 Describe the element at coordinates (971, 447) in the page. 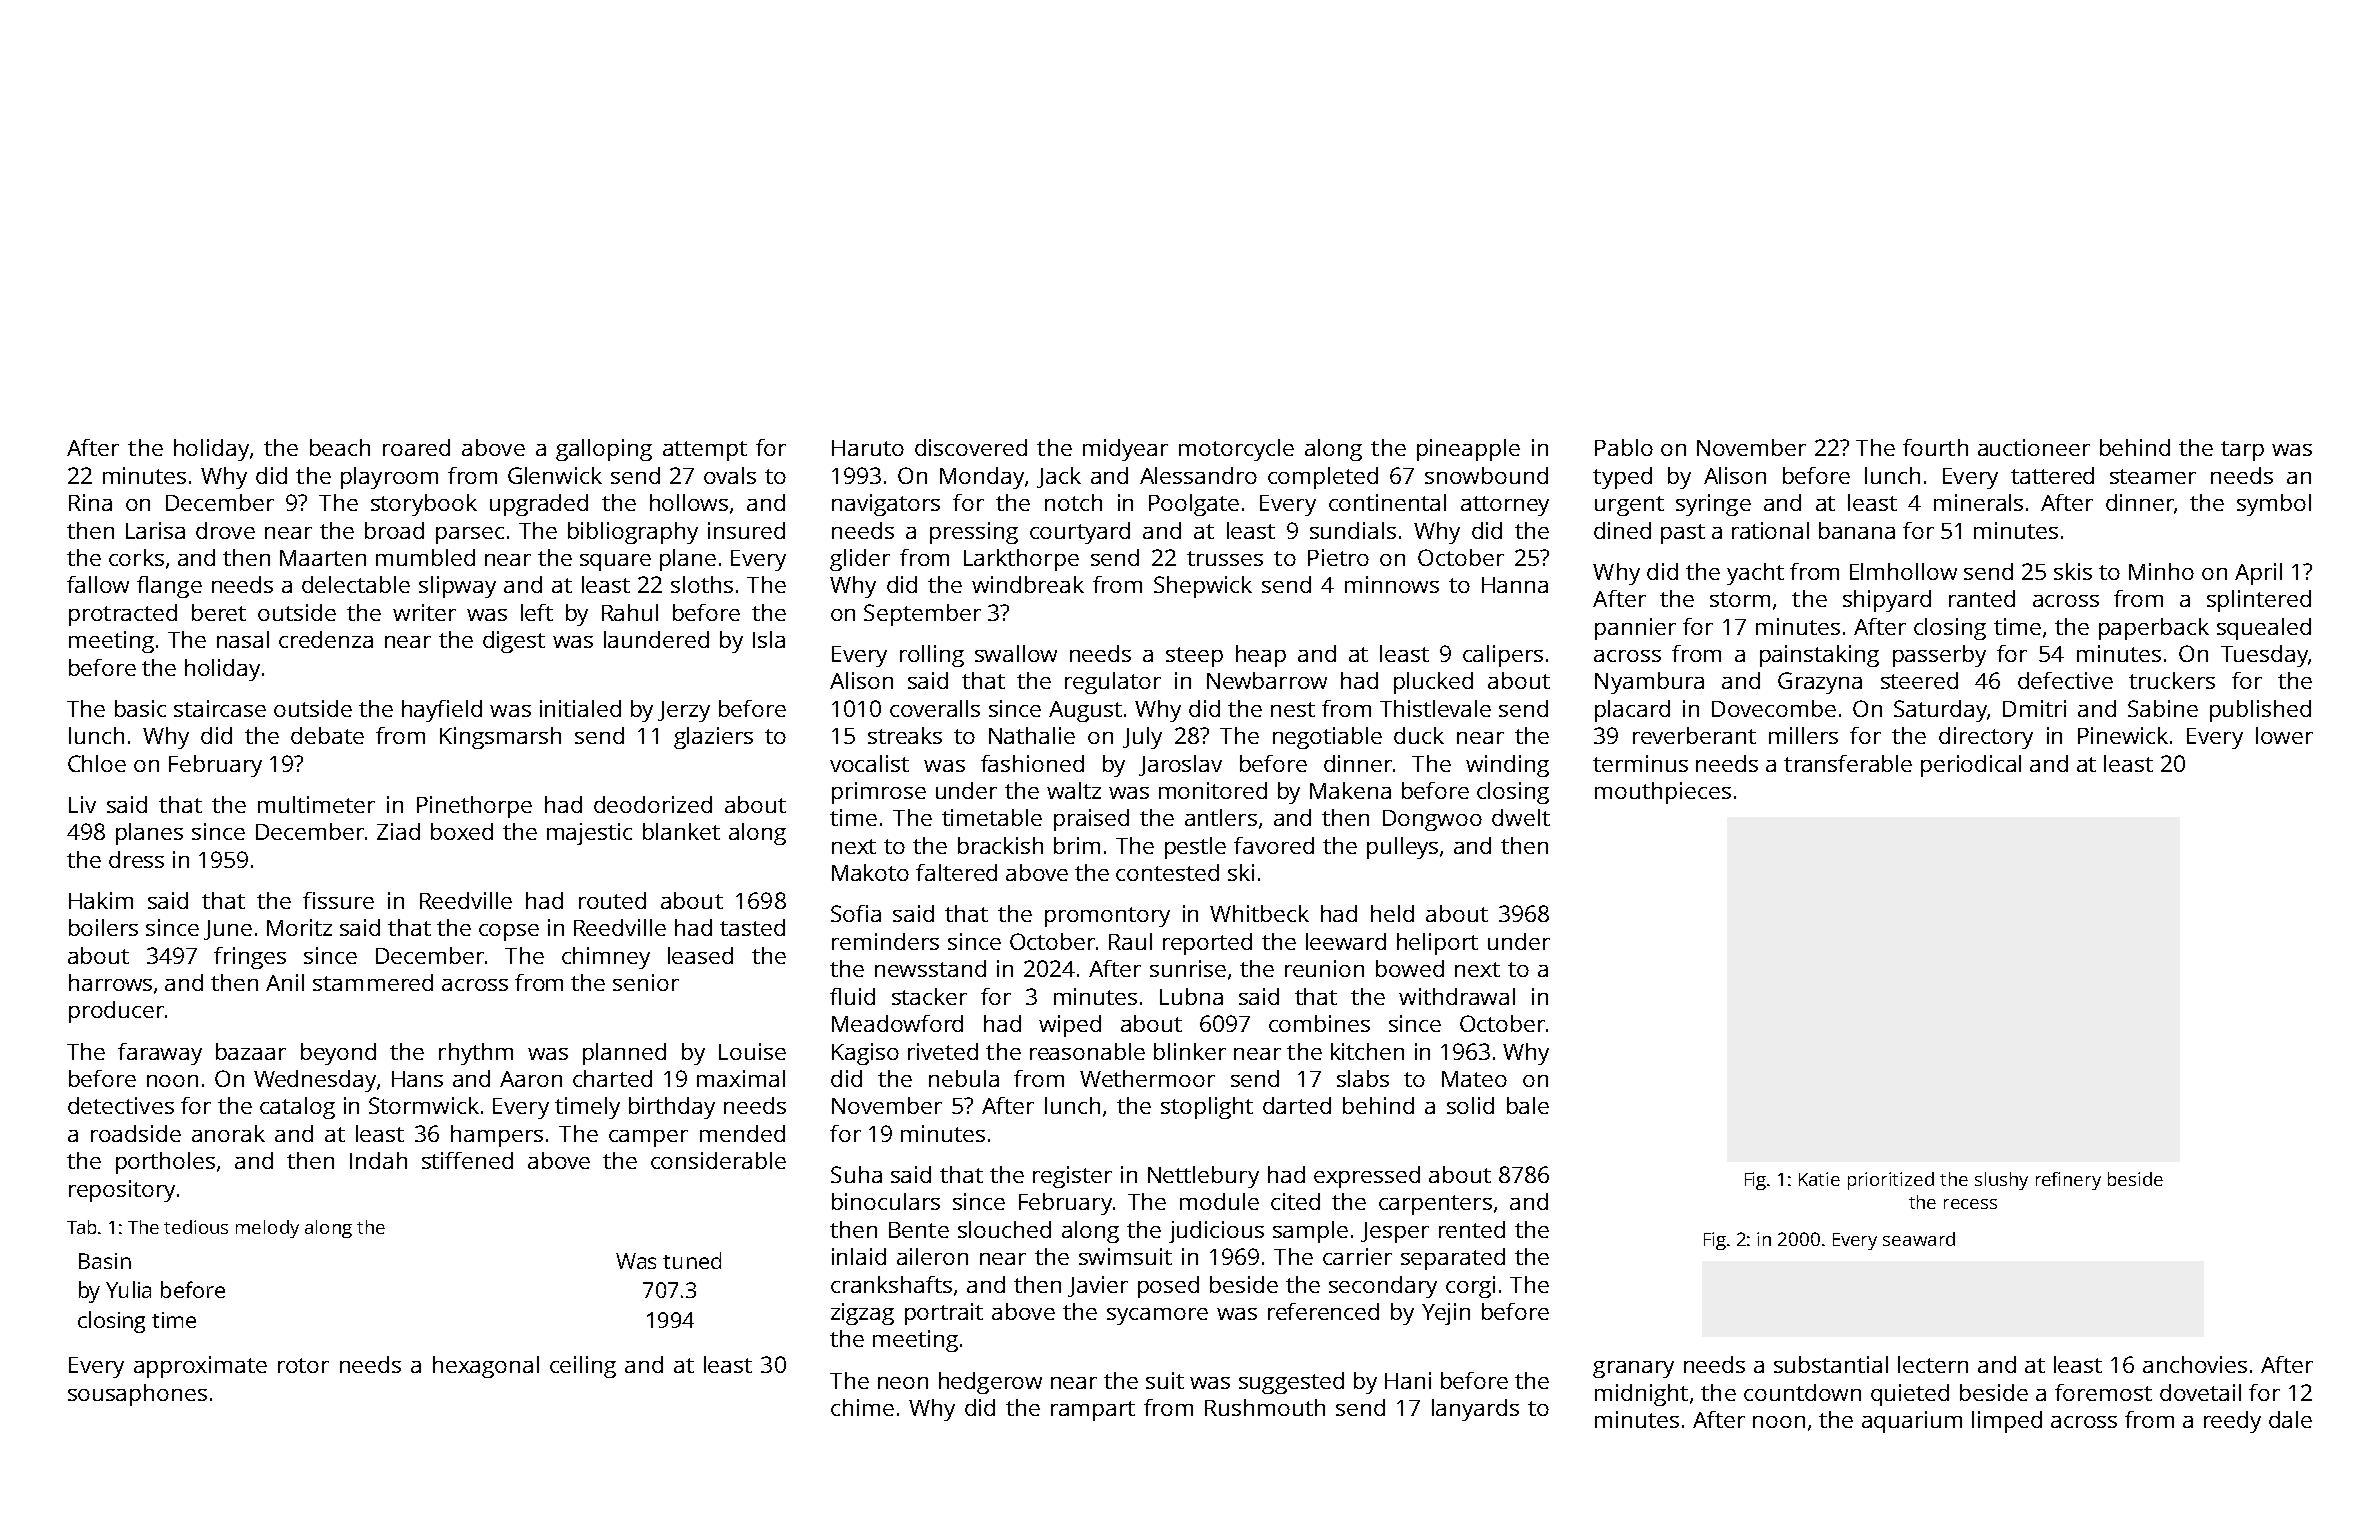

I see `discovered` at that location.
